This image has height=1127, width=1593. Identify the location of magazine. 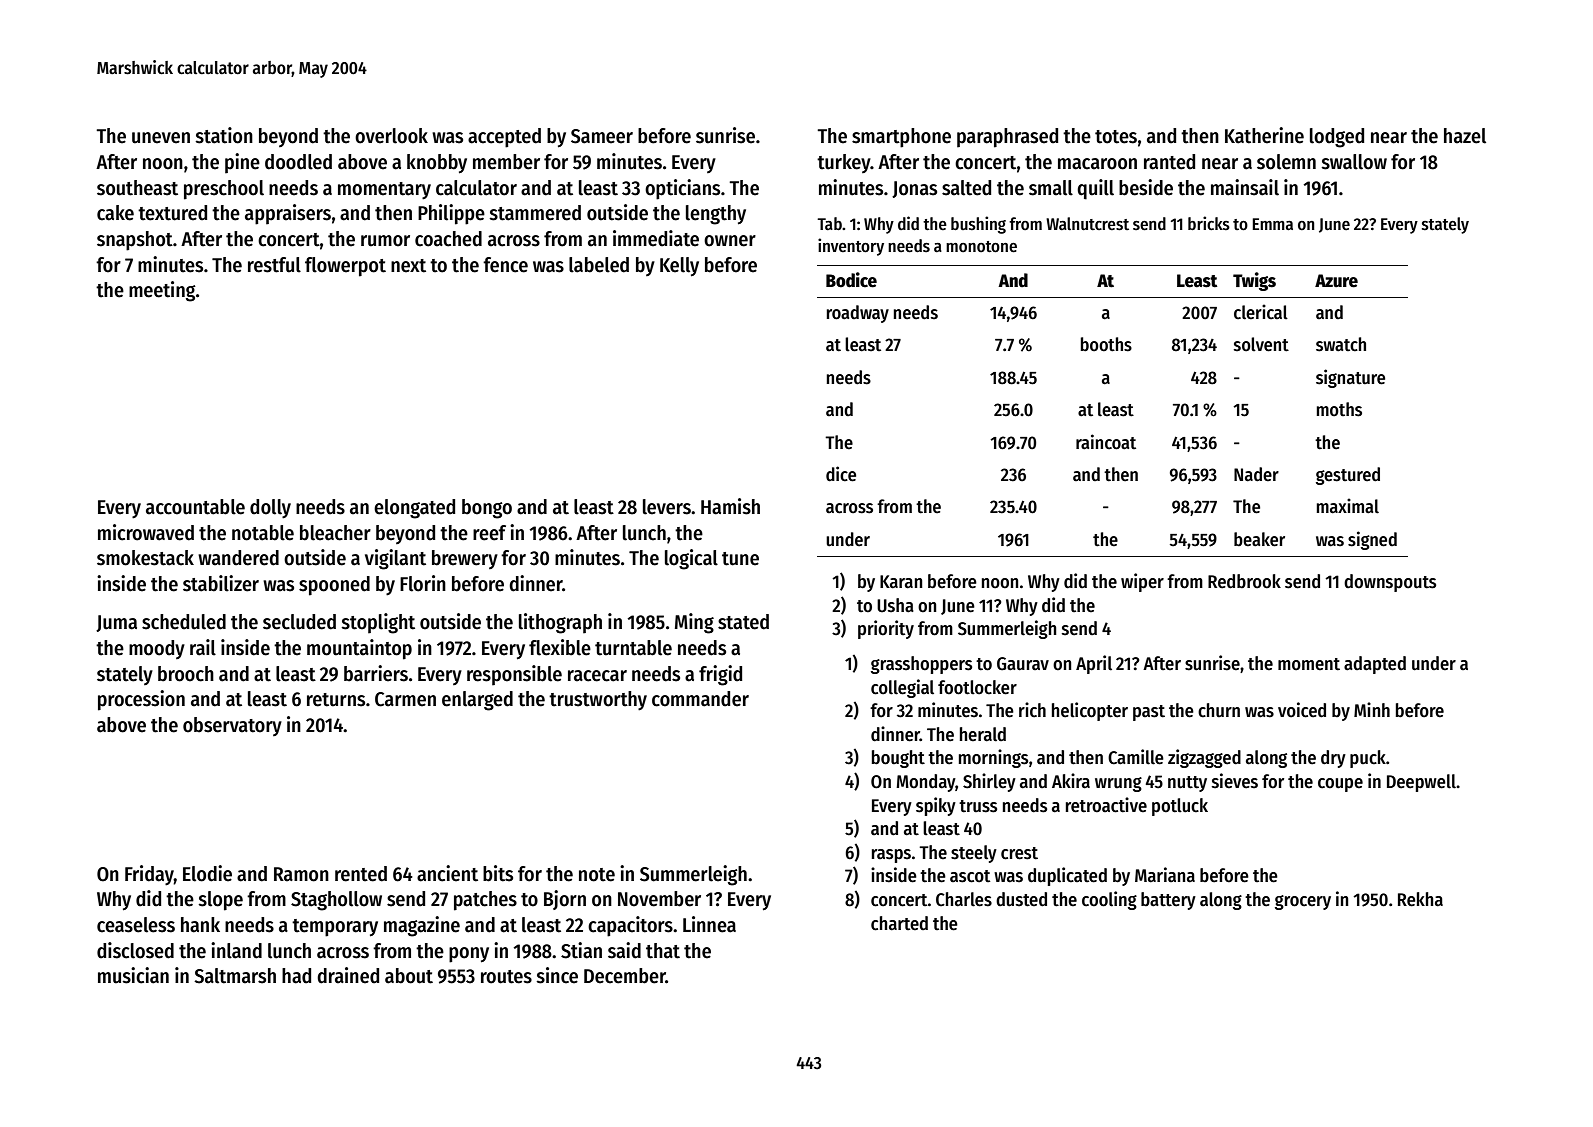
(422, 926).
